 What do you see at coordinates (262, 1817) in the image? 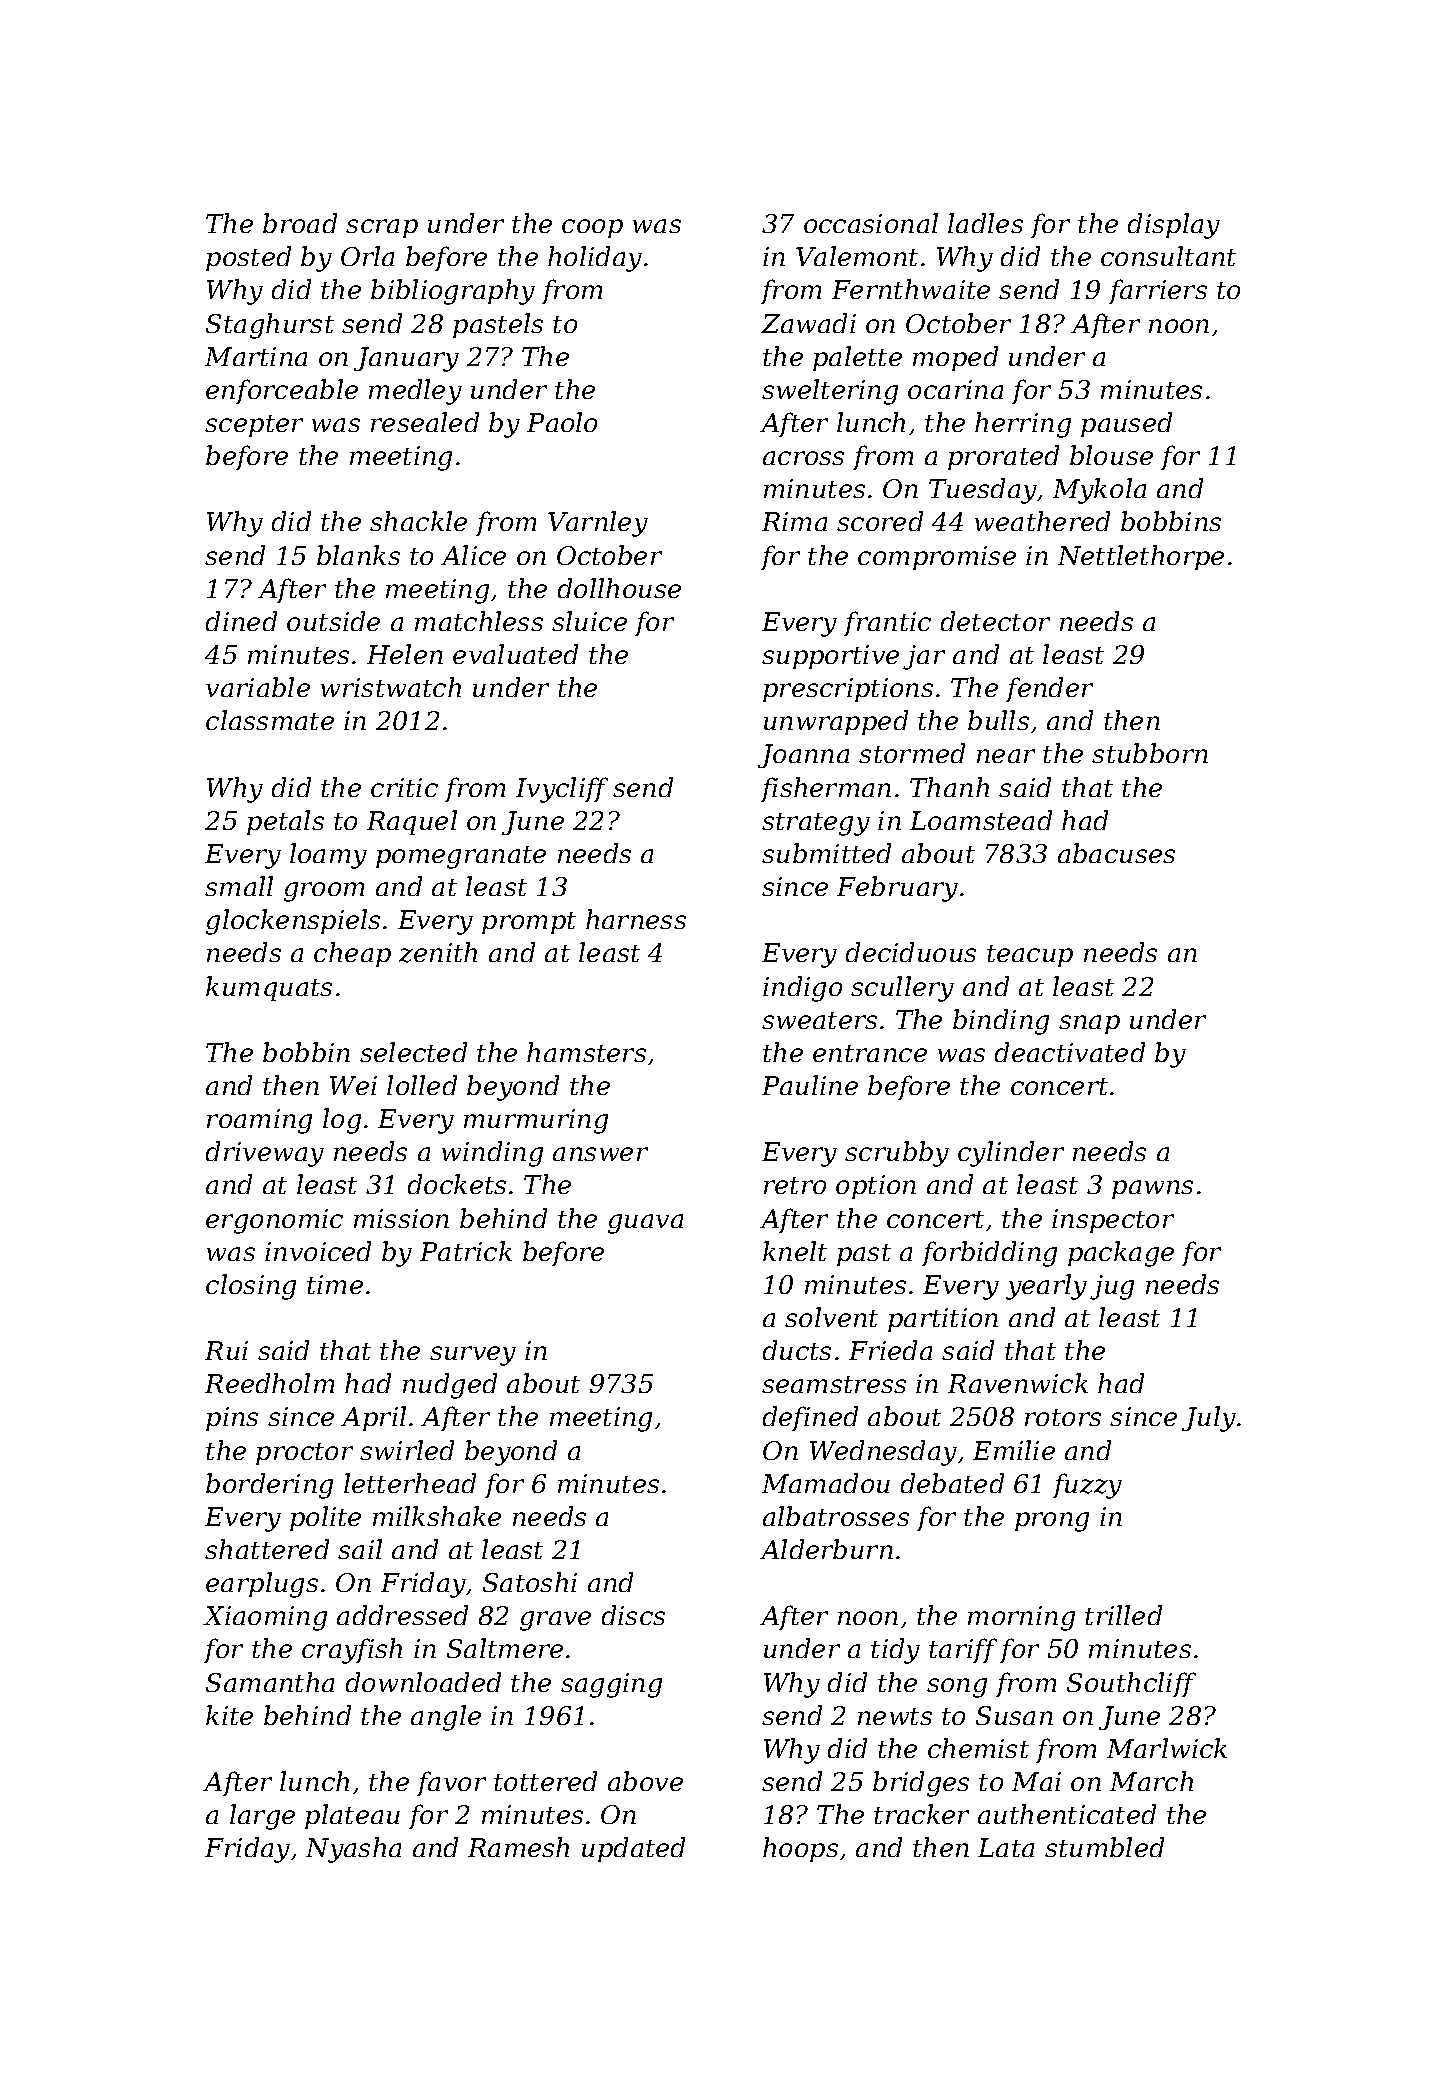
I see `large` at bounding box center [262, 1817].
